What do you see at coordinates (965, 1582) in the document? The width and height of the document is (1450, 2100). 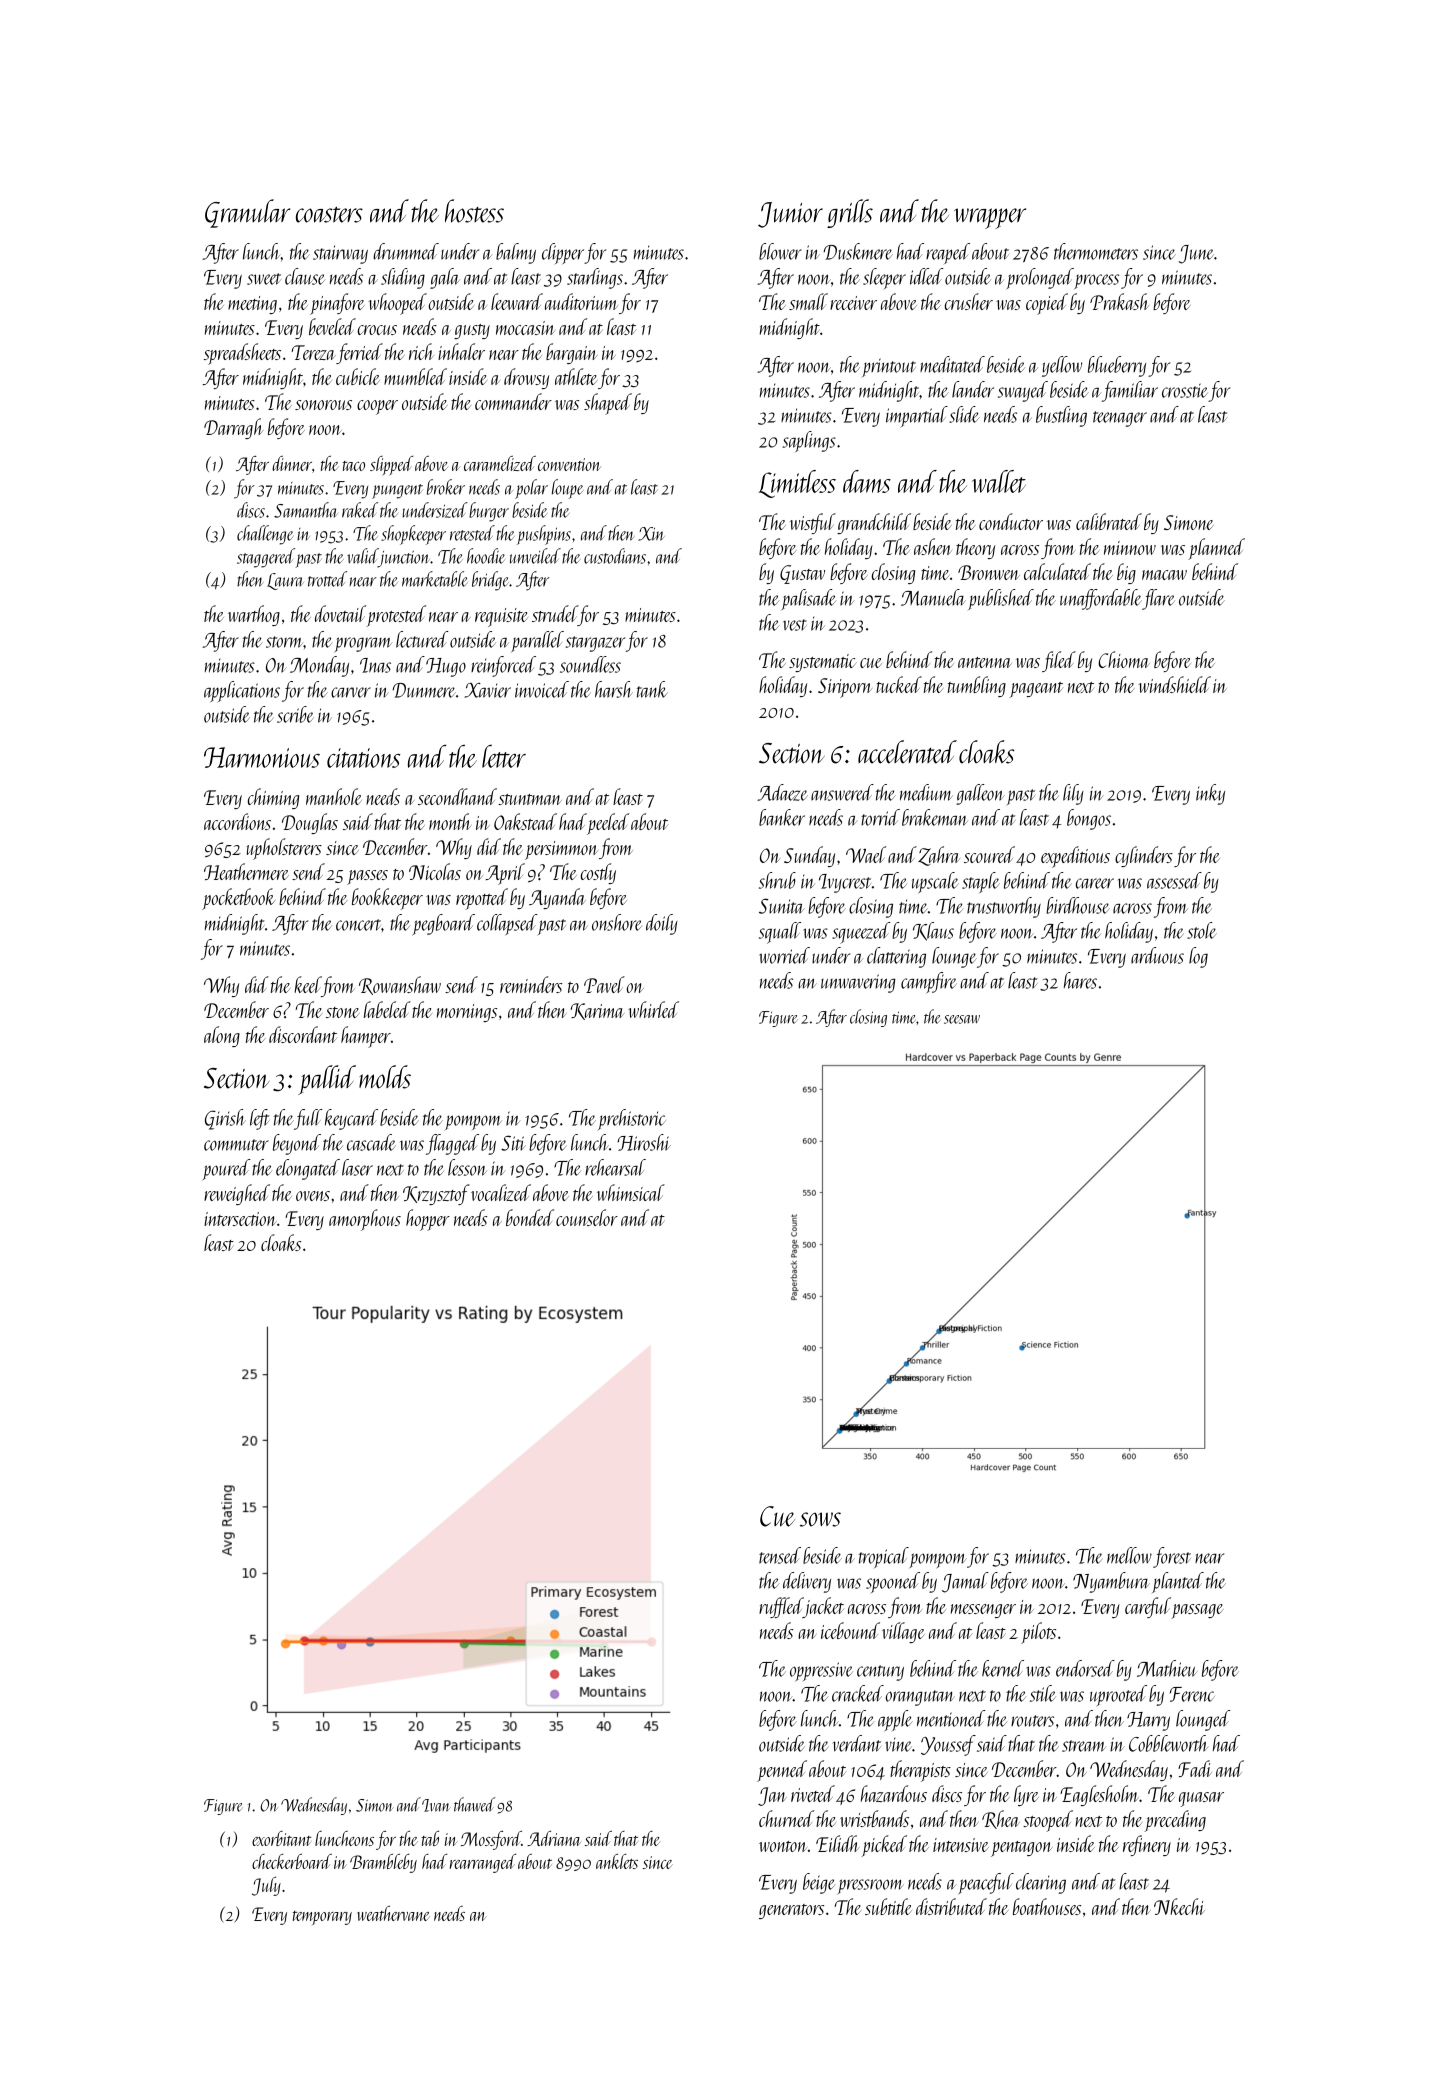 I see `Jamal` at bounding box center [965, 1582].
